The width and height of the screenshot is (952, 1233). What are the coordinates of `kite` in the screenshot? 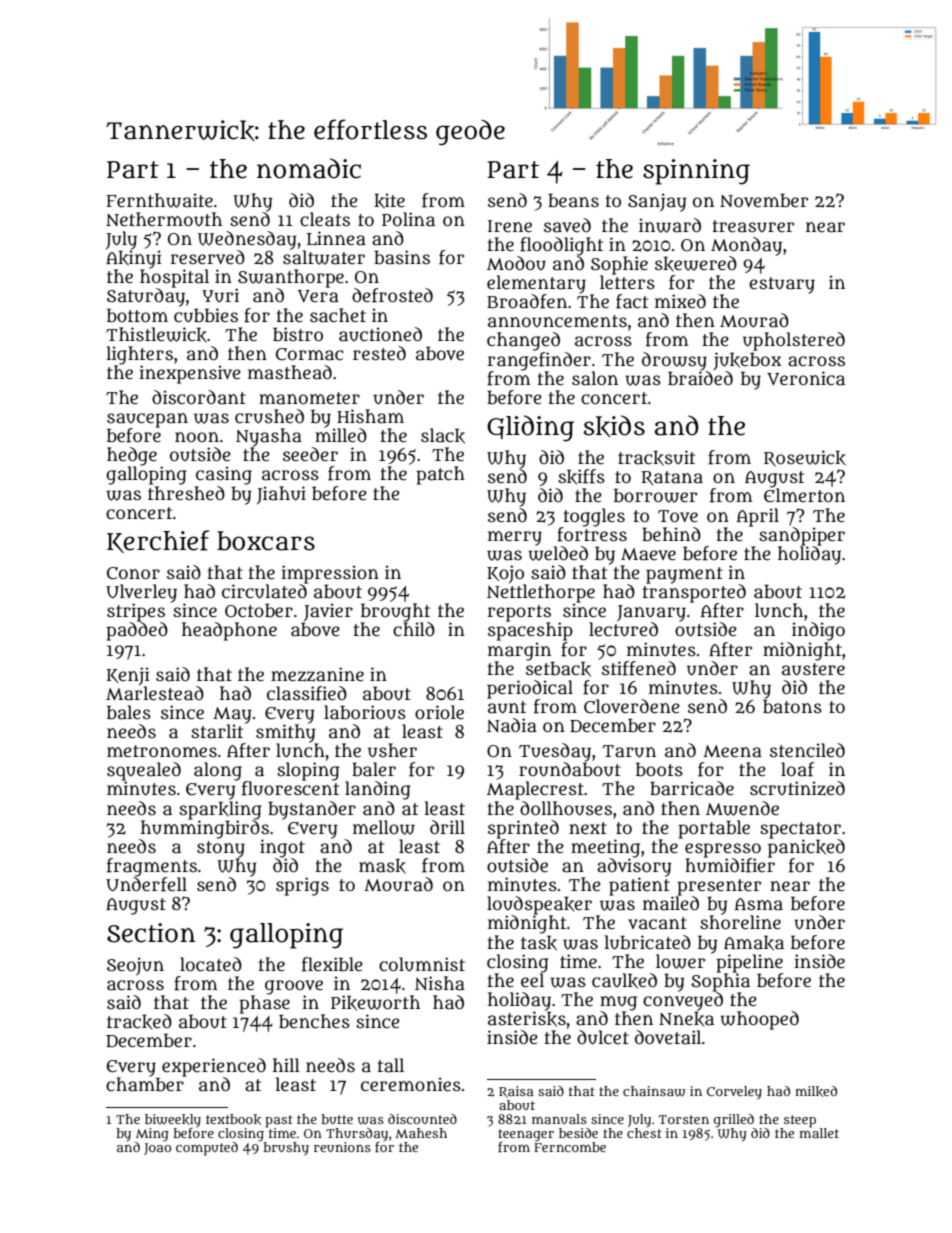 It's located at (389, 201).
